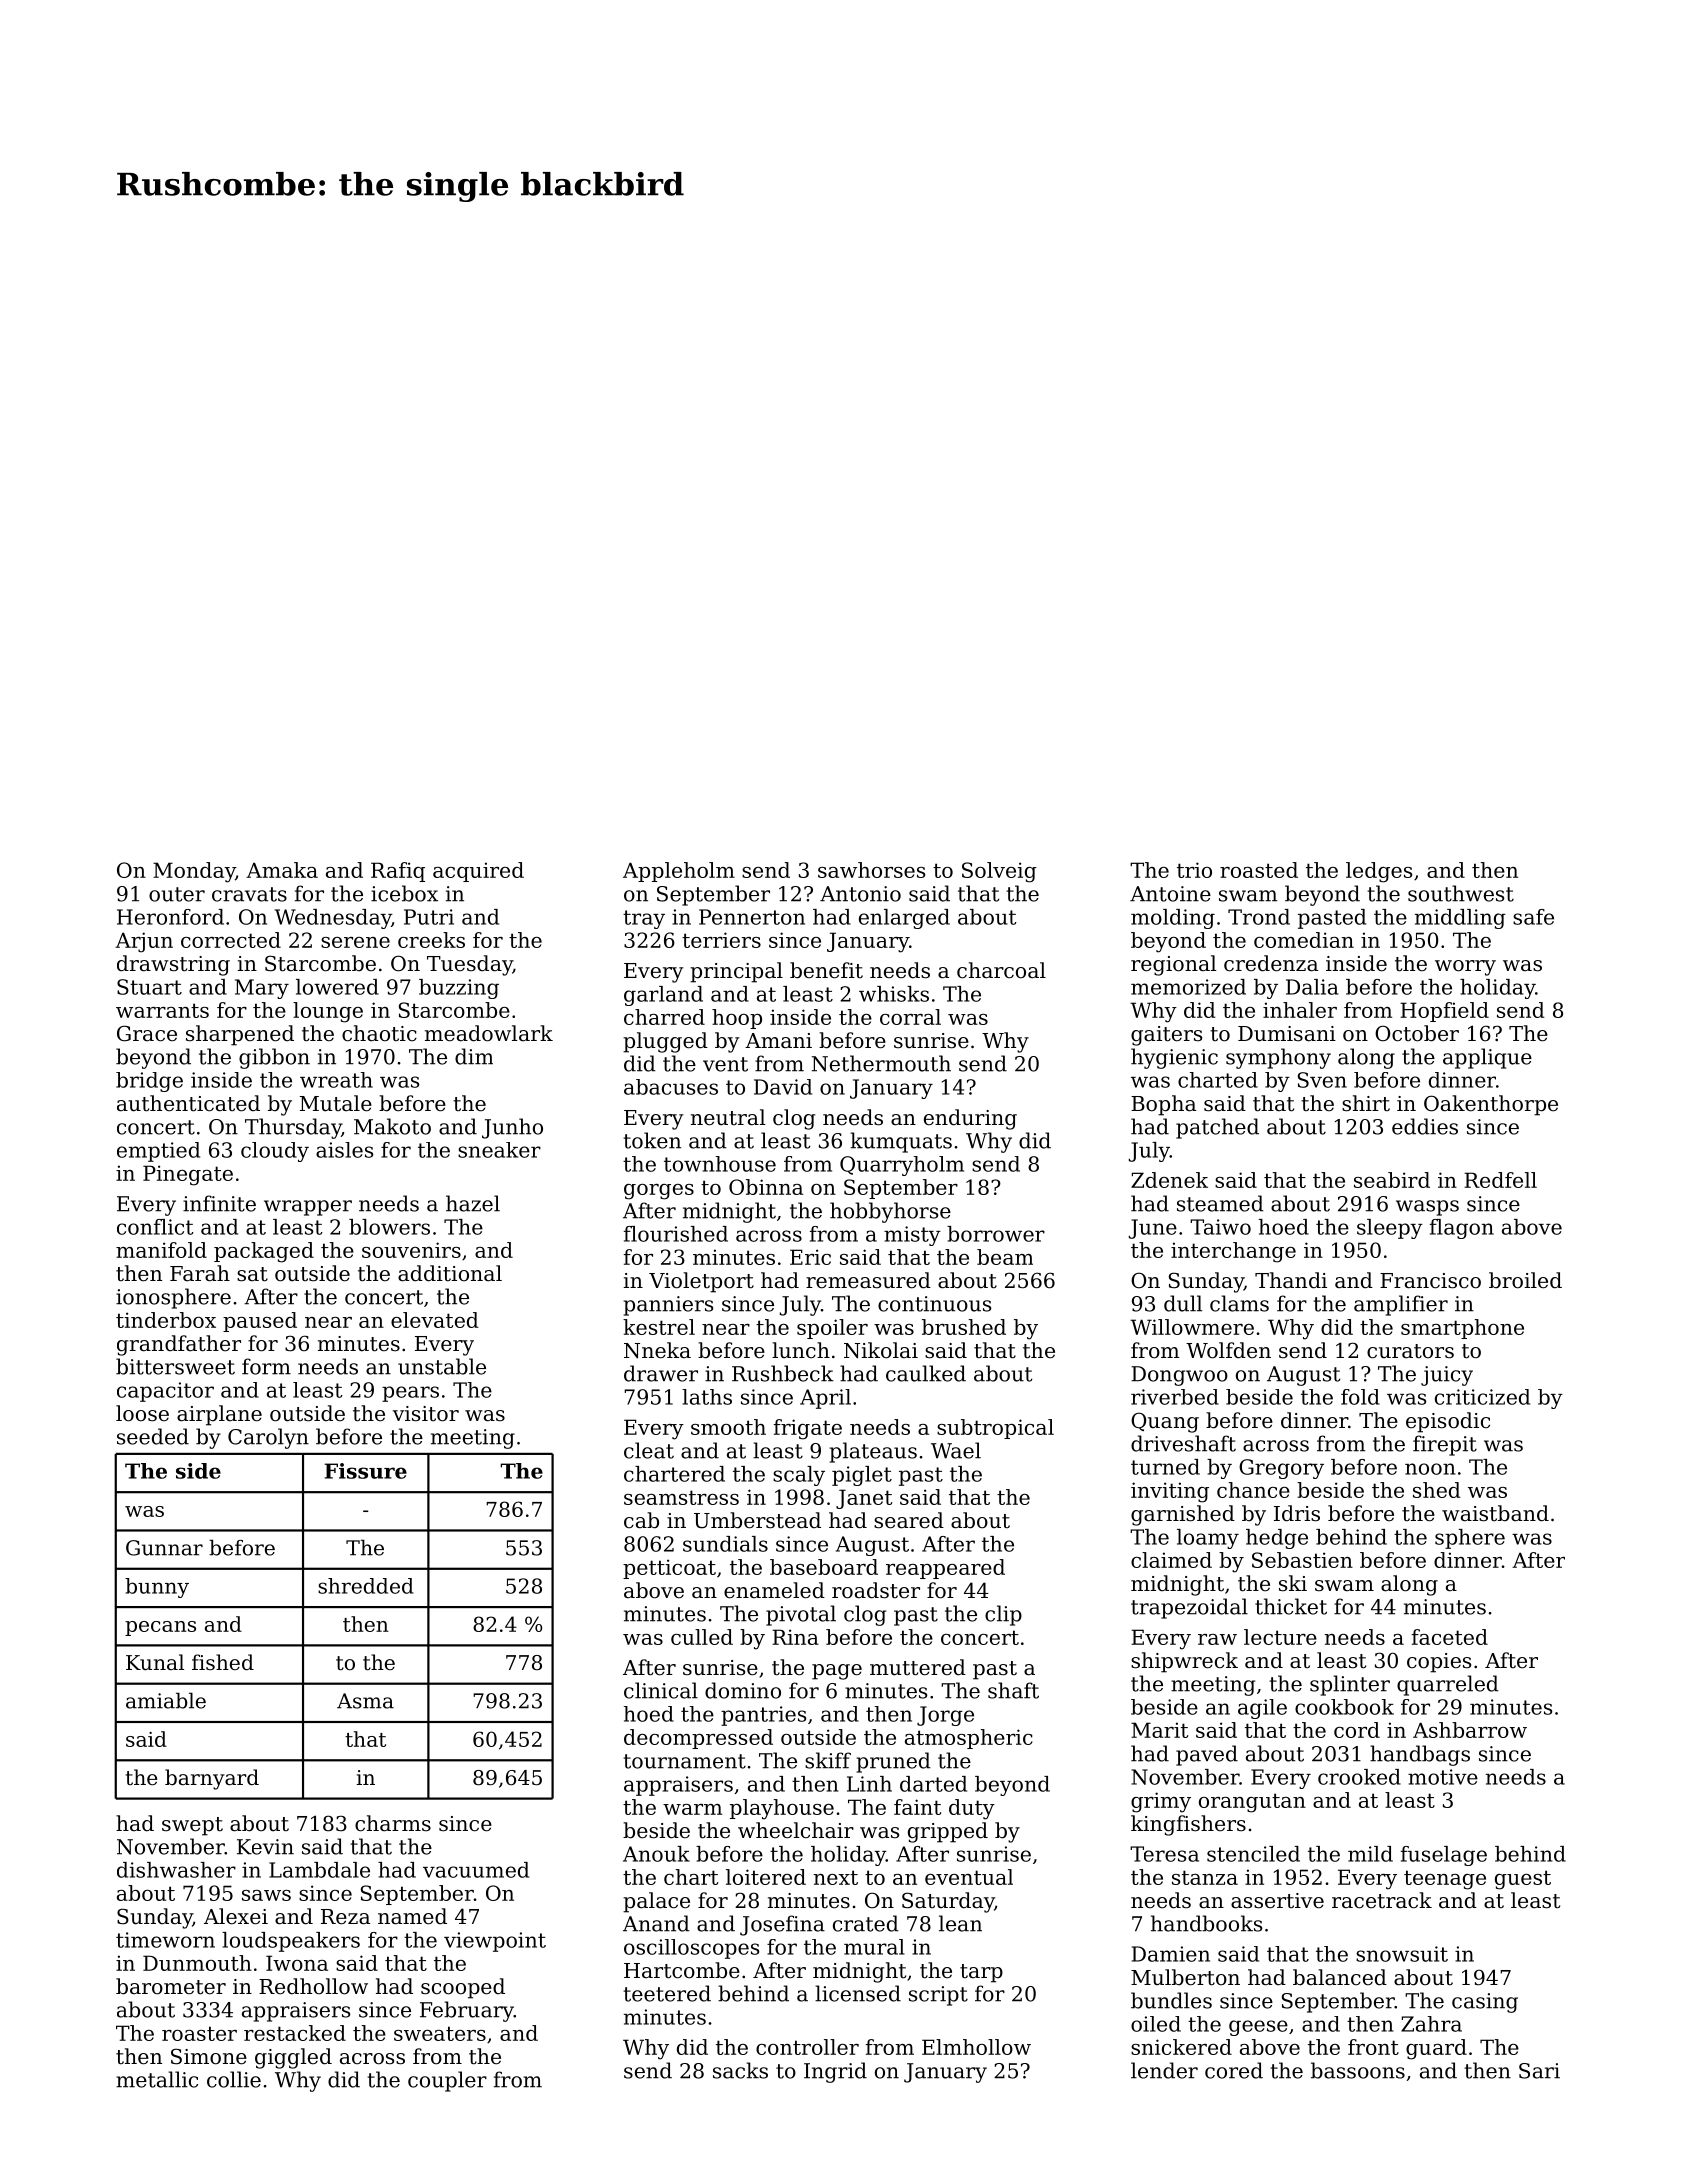  Describe the element at coordinates (1164, 2070) in the screenshot. I see `lender` at that location.
